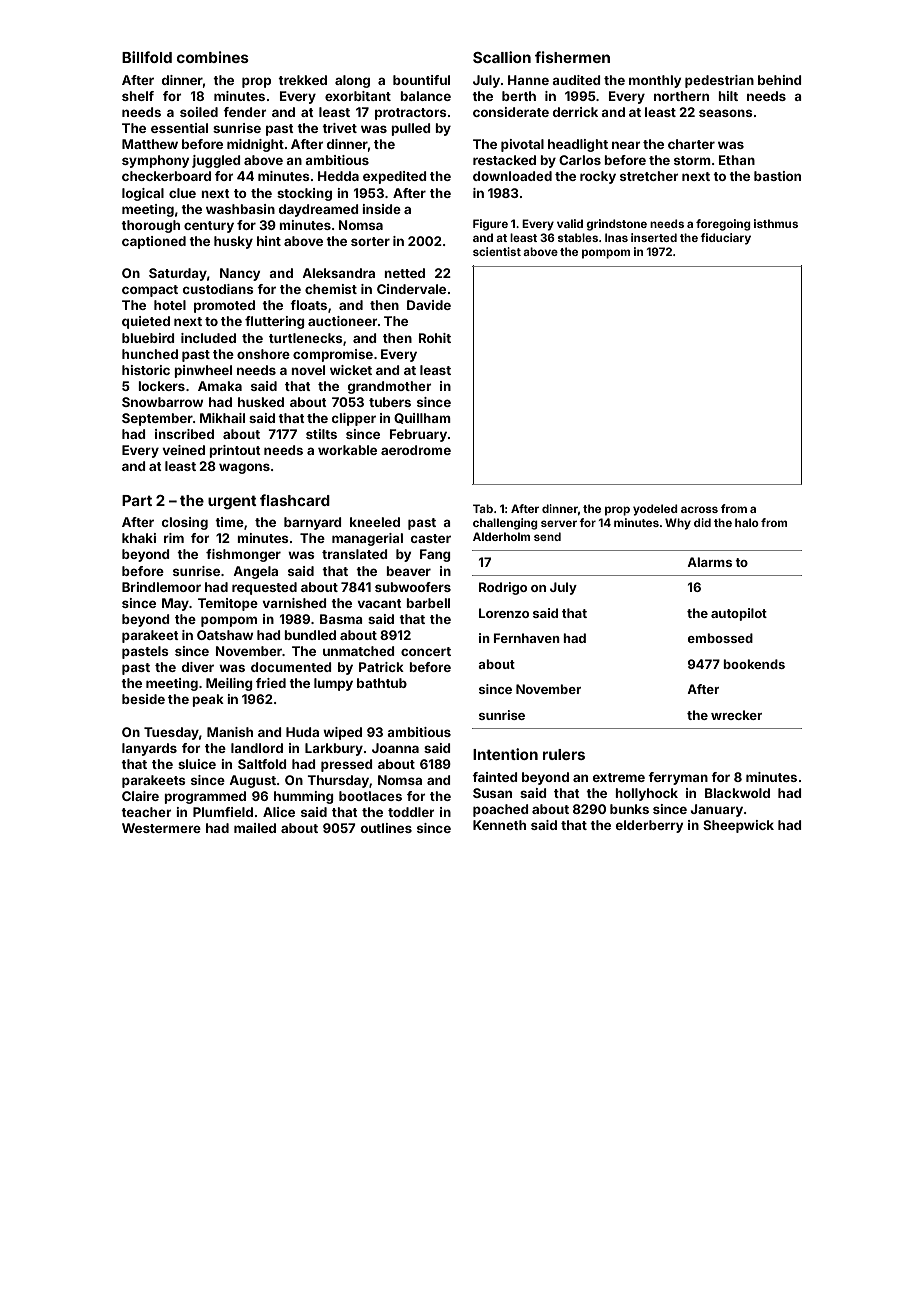 This image has height=1308, width=924. What do you see at coordinates (692, 160) in the image?
I see `storm` at bounding box center [692, 160].
